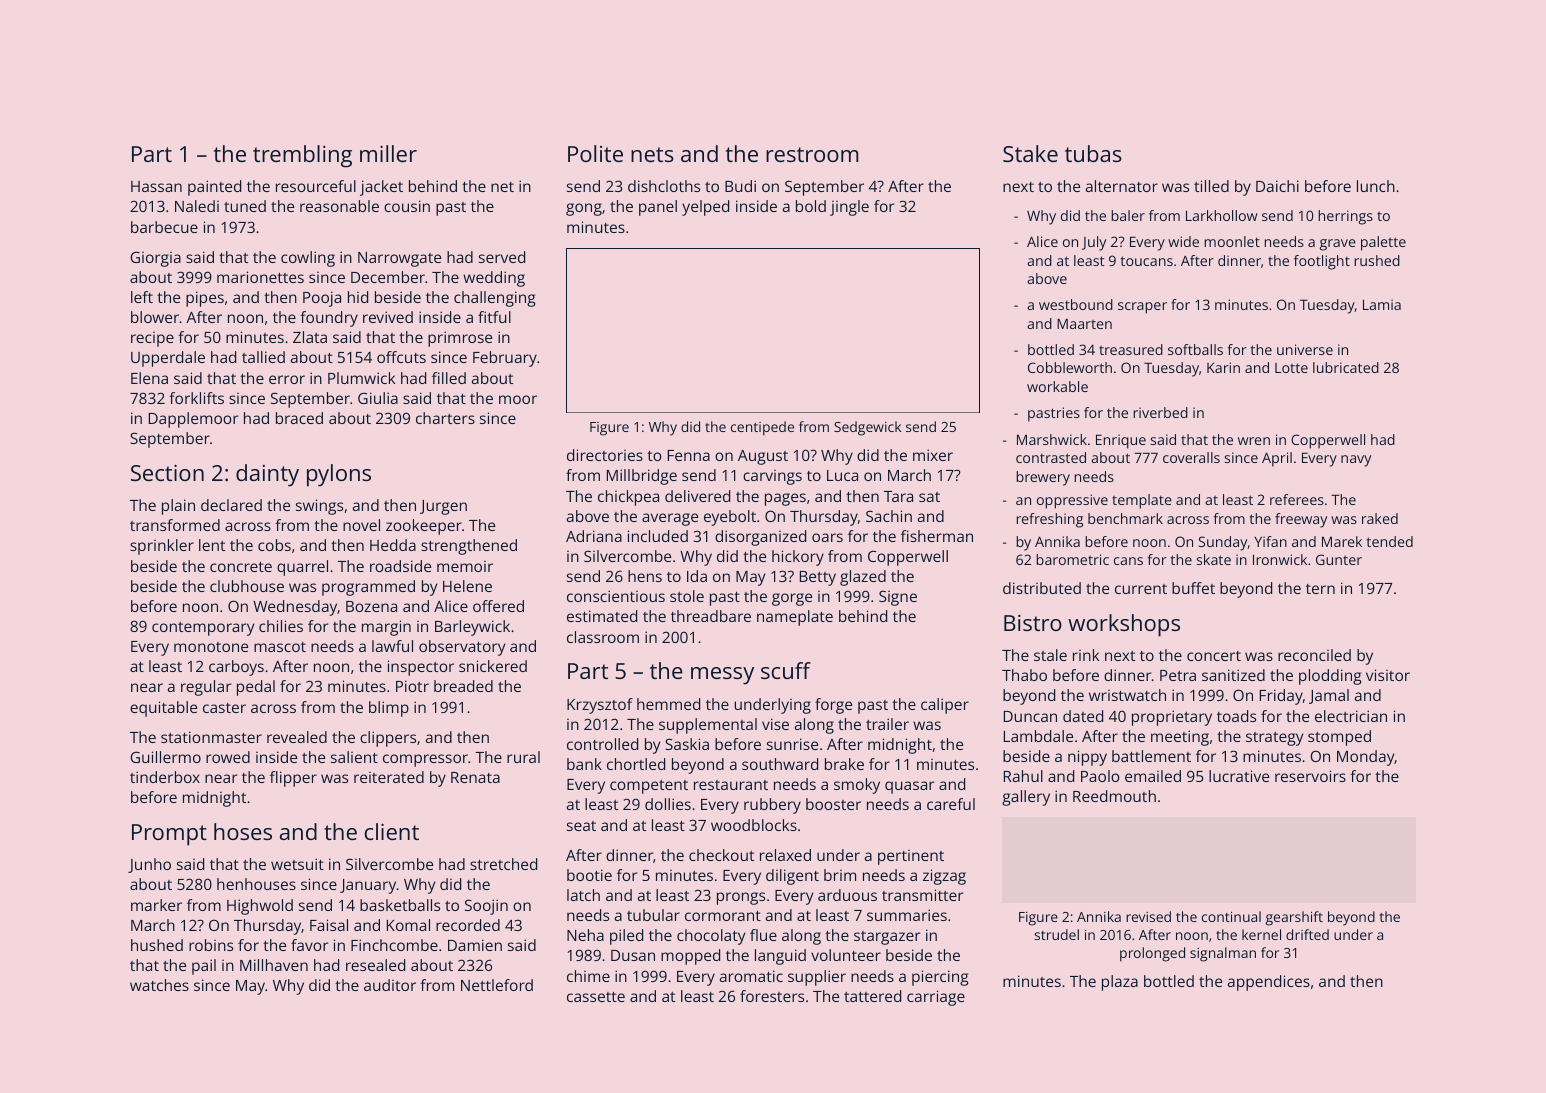 This document has height=1093, width=1546. Describe the element at coordinates (1094, 243) in the document. I see `July` at that location.
